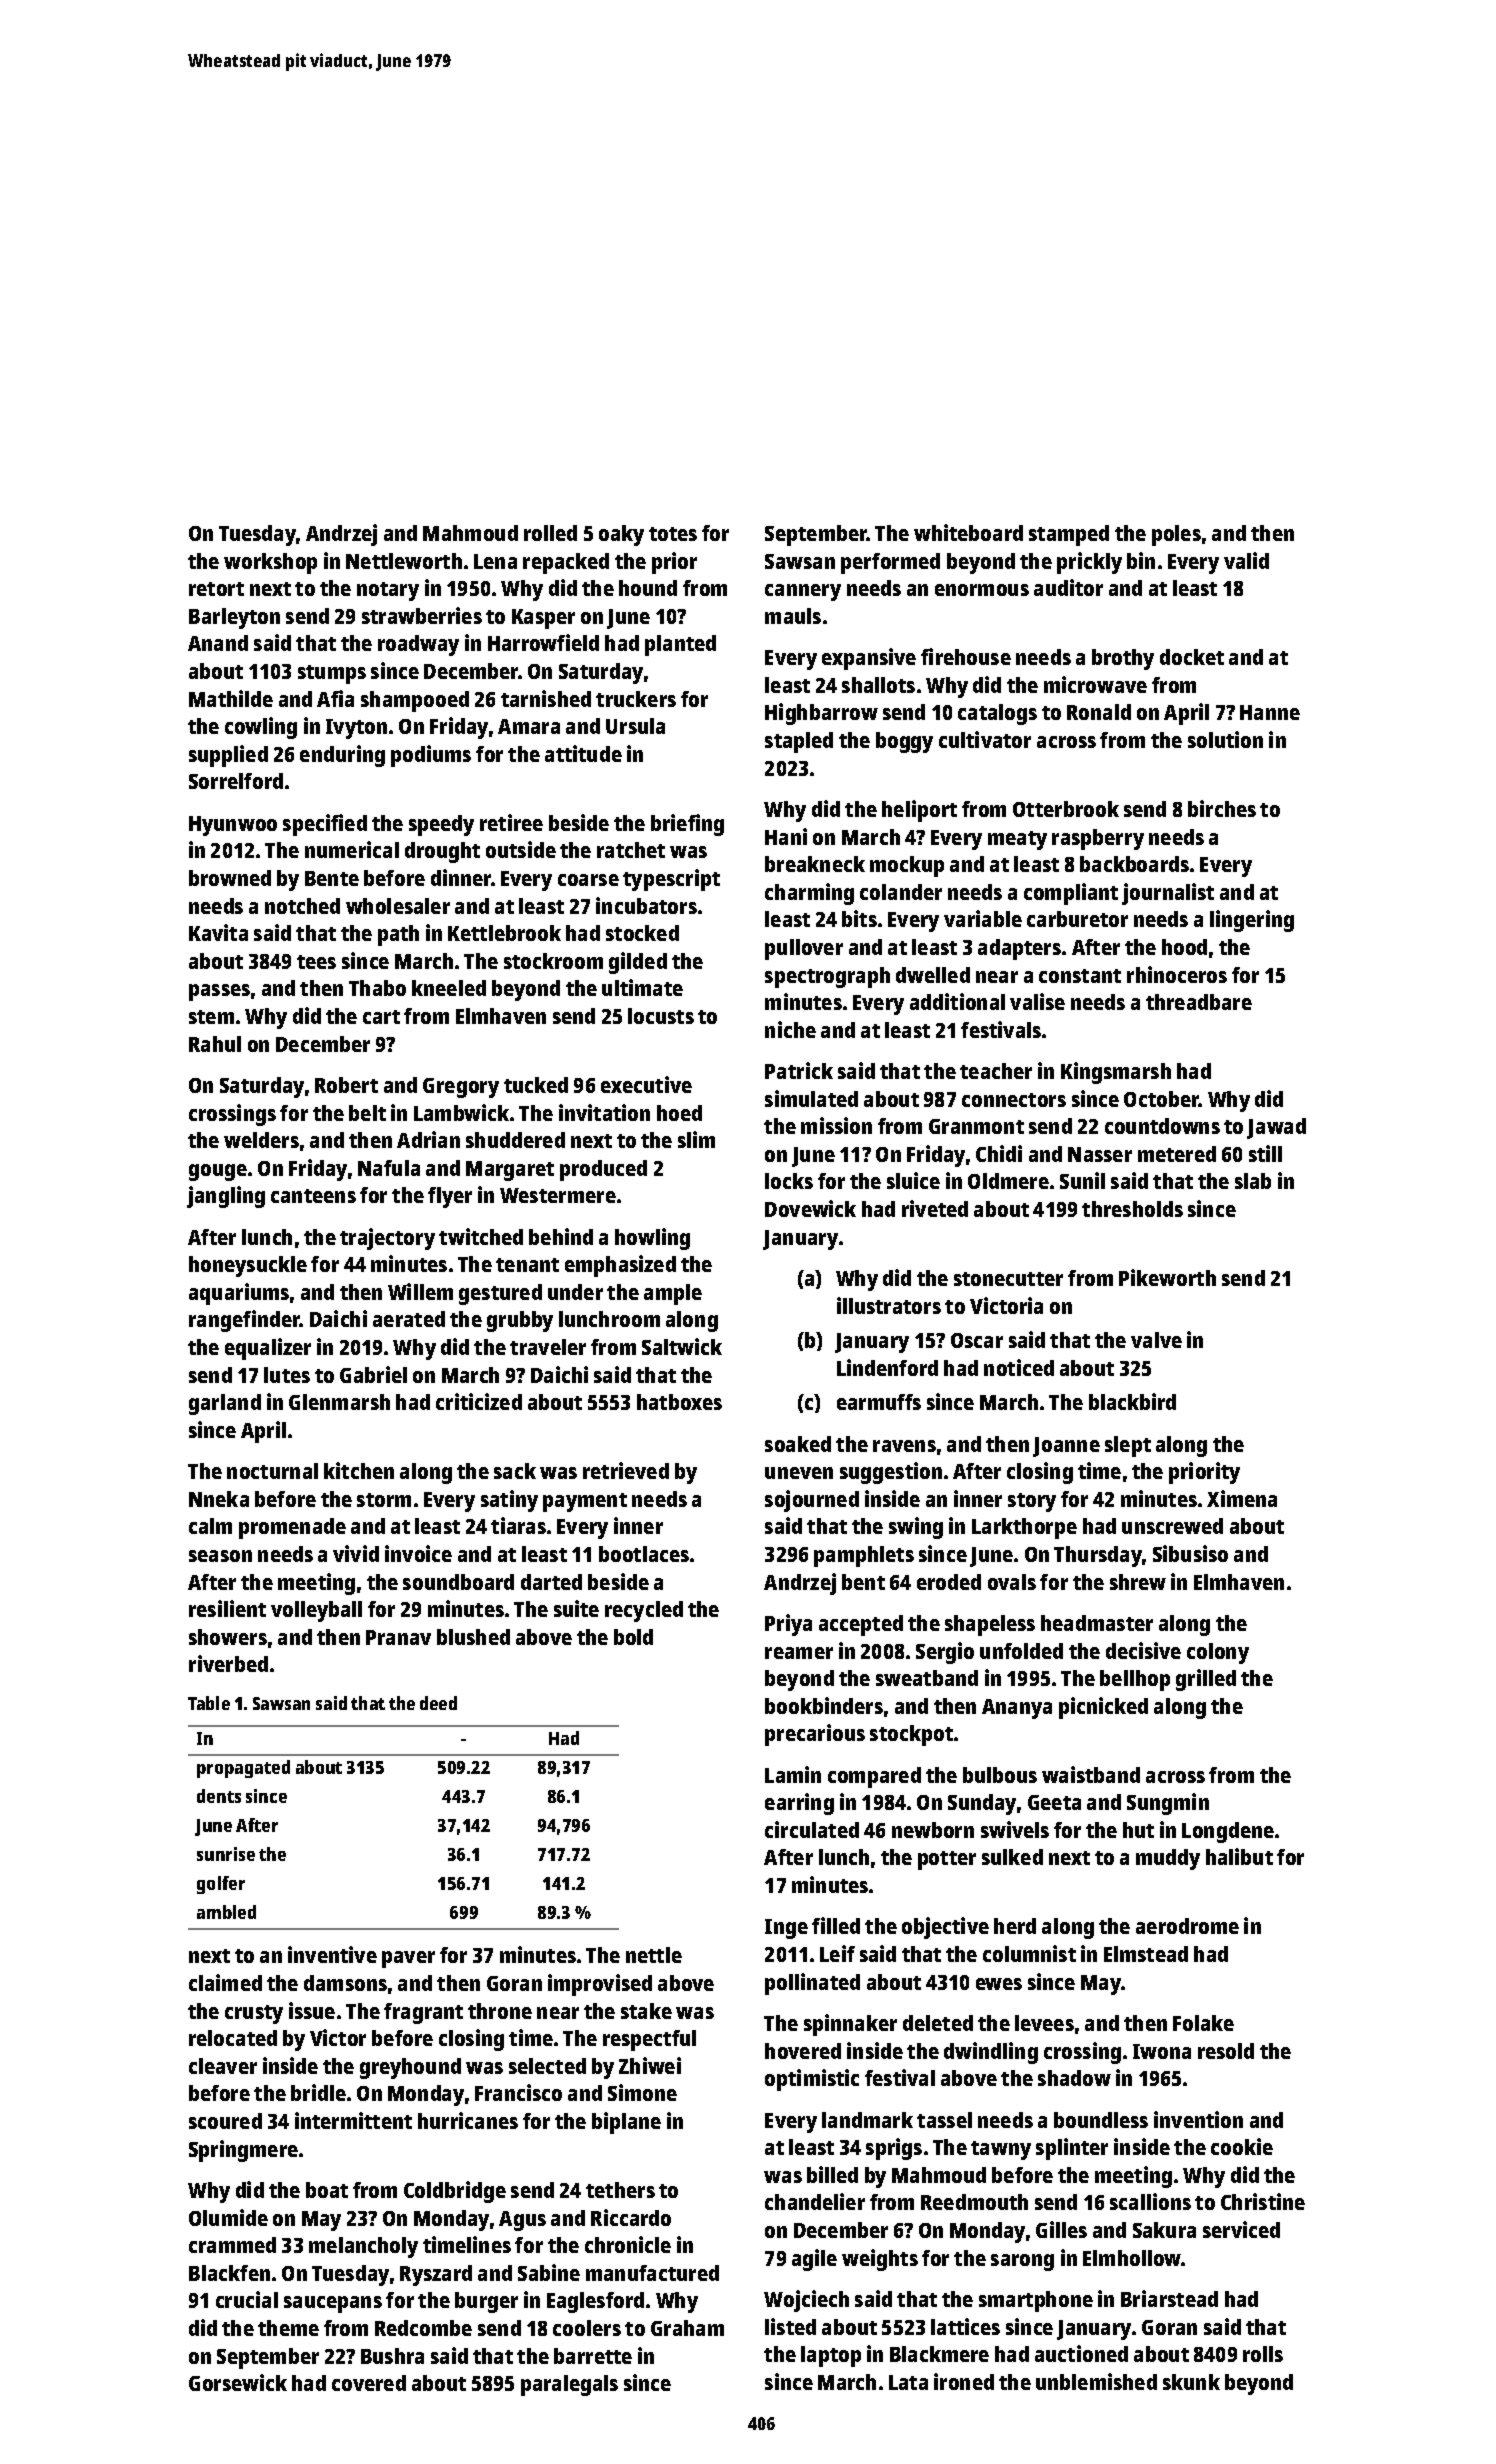 The height and width of the screenshot is (2464, 1496). Describe the element at coordinates (511, 822) in the screenshot. I see `retiree` at that location.
